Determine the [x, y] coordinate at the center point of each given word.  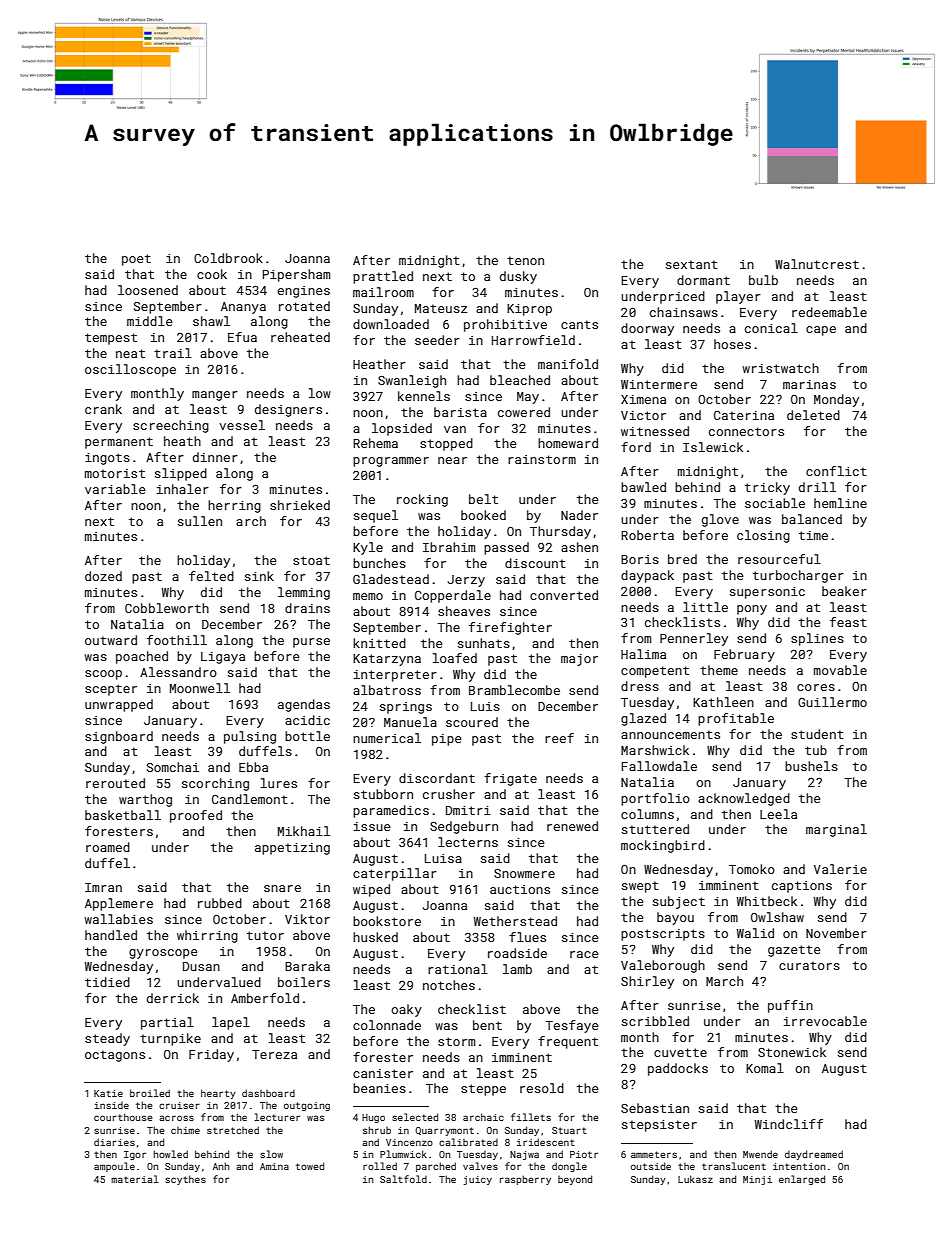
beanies [379, 1088]
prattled [383, 277]
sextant [692, 264]
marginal [836, 830]
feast [848, 622]
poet [136, 260]
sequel [376, 516]
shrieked [300, 505]
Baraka [307, 966]
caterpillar [395, 874]
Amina [274, 1166]
